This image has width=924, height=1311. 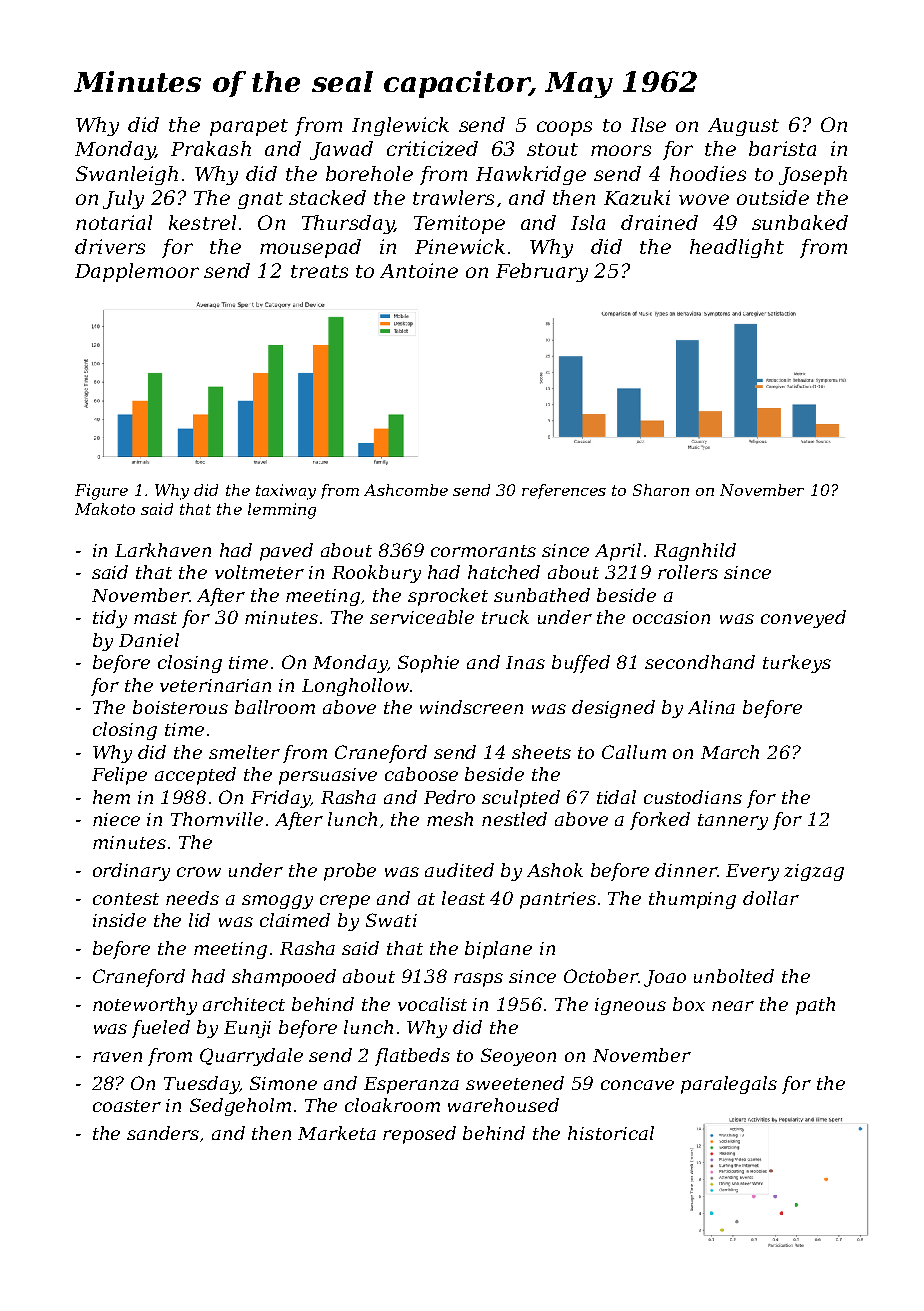 I want to click on parapet, so click(x=249, y=127).
